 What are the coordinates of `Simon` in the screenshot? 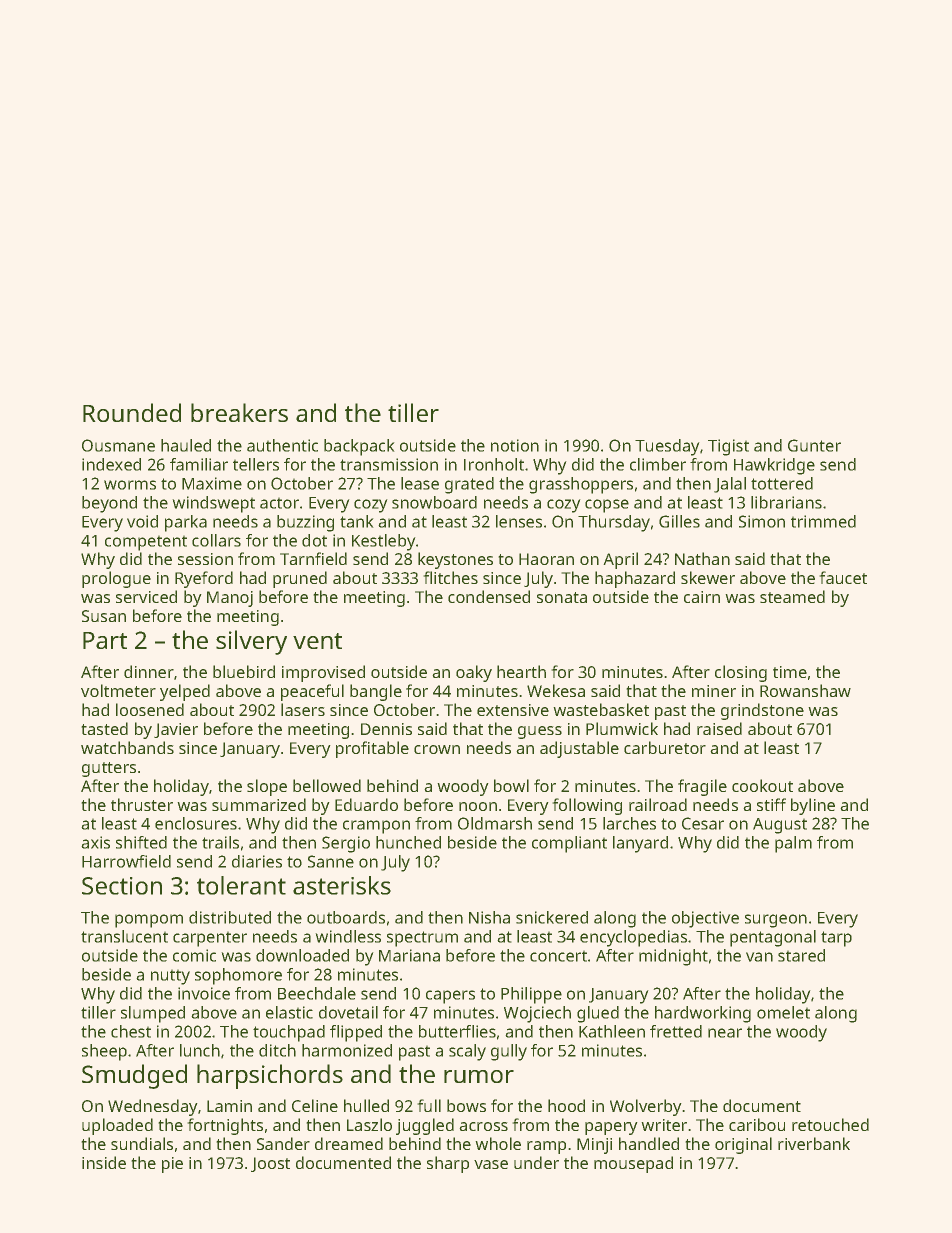 It's located at (762, 521).
